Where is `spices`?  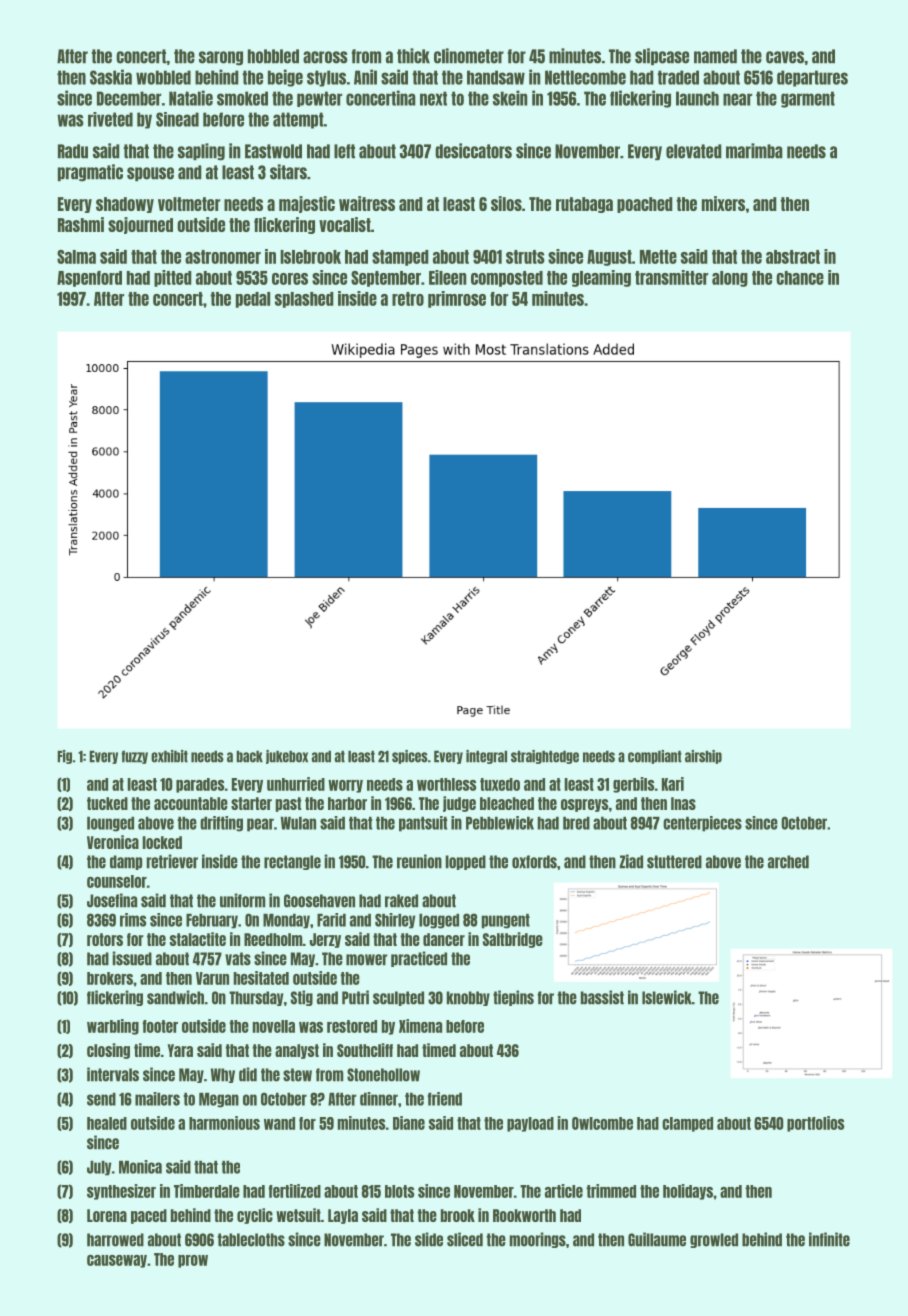 spices is located at coordinates (410, 757).
